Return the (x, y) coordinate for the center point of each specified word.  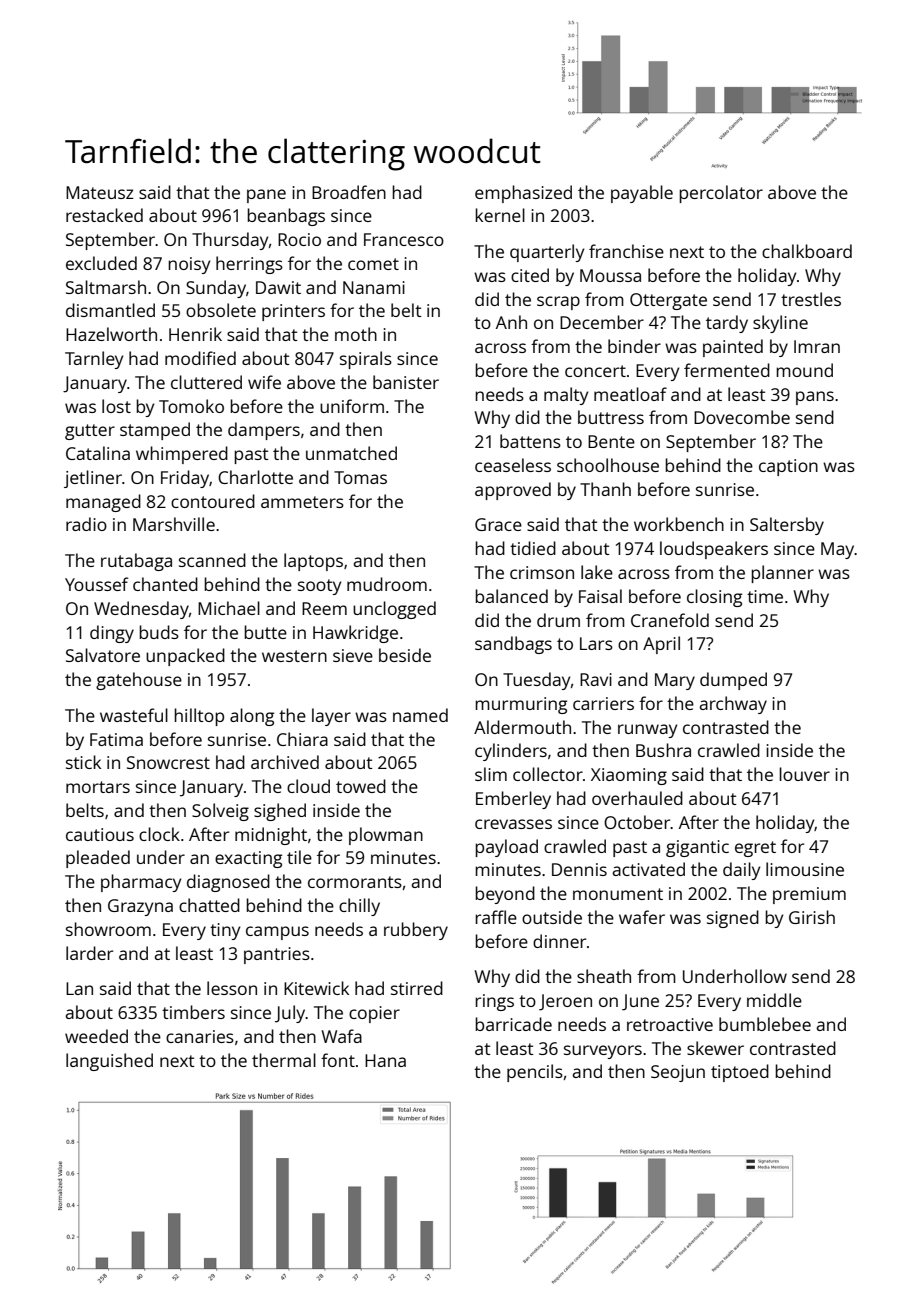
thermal (284, 1060)
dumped (733, 681)
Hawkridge (355, 634)
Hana (385, 1060)
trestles (811, 299)
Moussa (610, 275)
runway (647, 731)
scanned (212, 560)
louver (804, 774)
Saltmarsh (106, 287)
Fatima (116, 739)
